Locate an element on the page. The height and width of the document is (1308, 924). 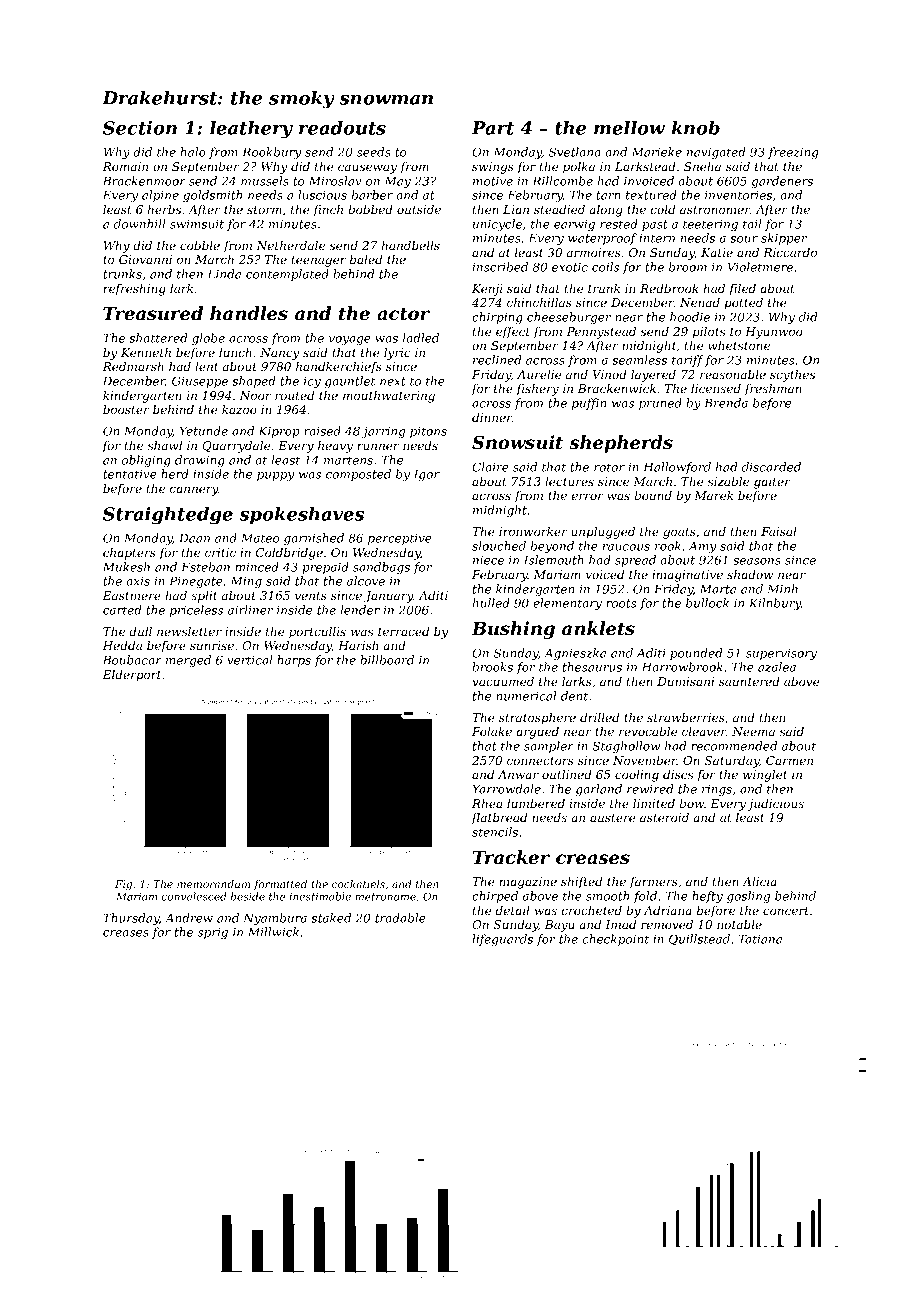
mellow is located at coordinates (629, 128).
